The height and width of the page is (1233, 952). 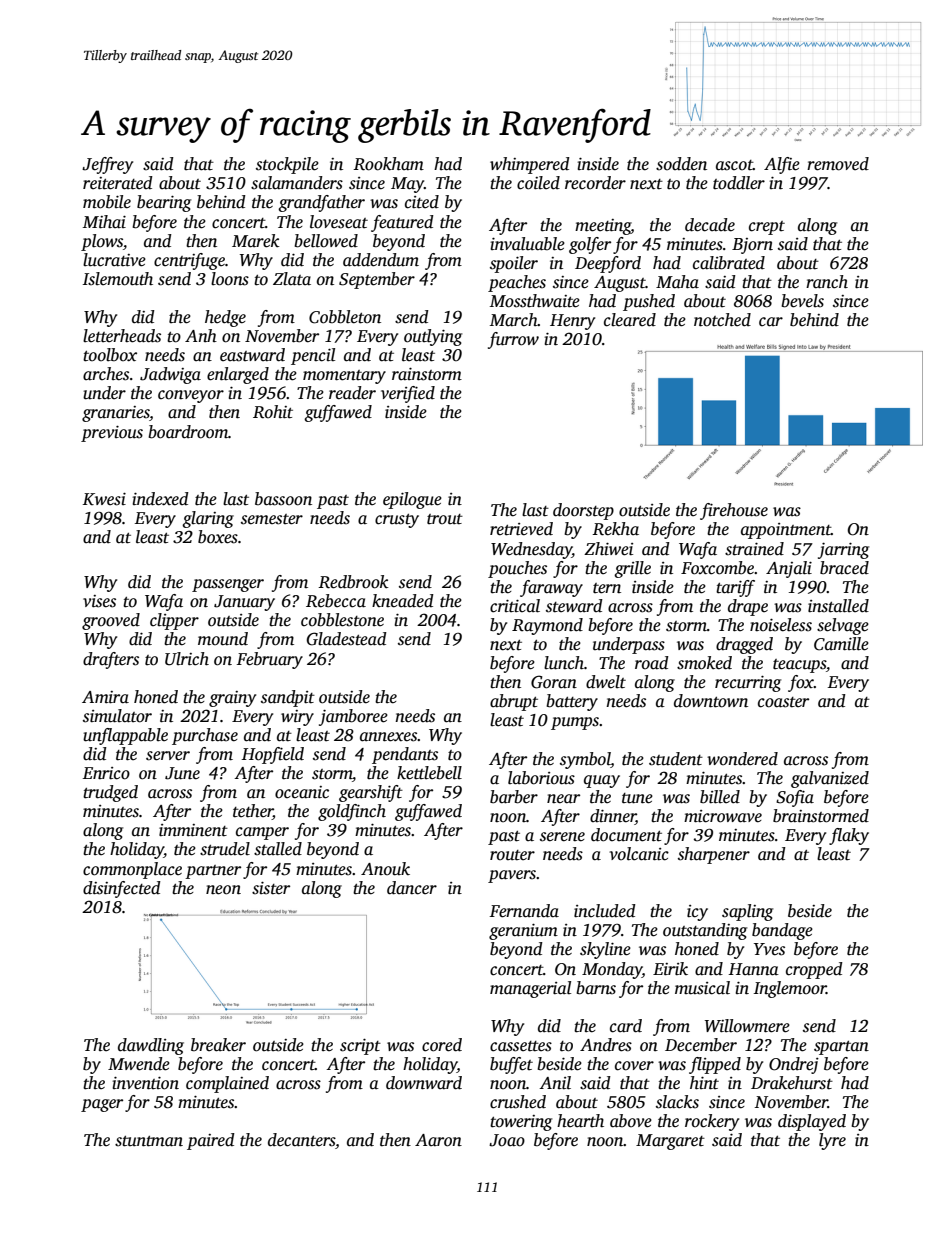 I want to click on Rookham, so click(x=388, y=164).
